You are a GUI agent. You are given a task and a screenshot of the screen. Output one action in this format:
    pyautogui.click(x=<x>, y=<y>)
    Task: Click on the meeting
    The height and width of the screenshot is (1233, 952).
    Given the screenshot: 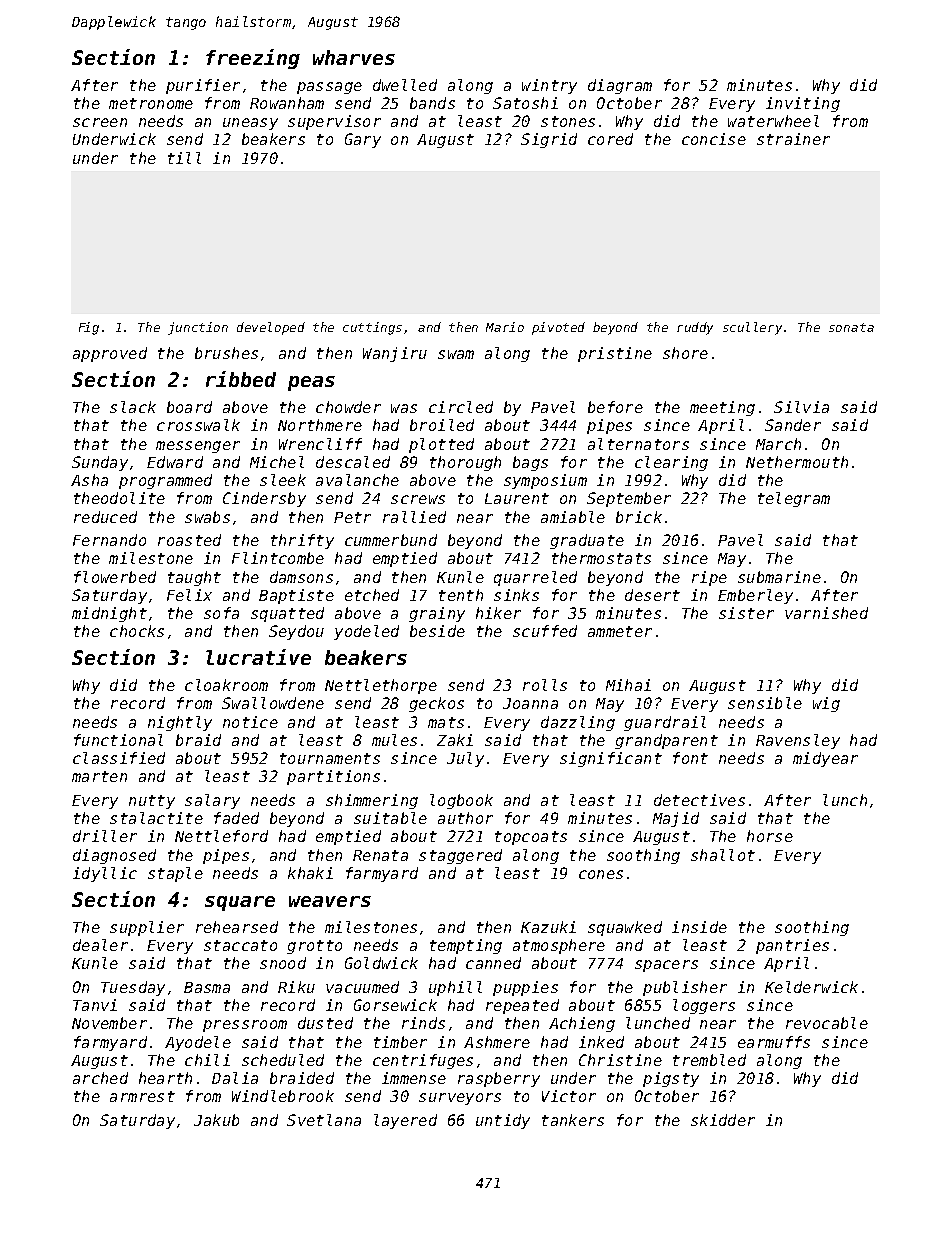 What is the action you would take?
    pyautogui.click(x=722, y=408)
